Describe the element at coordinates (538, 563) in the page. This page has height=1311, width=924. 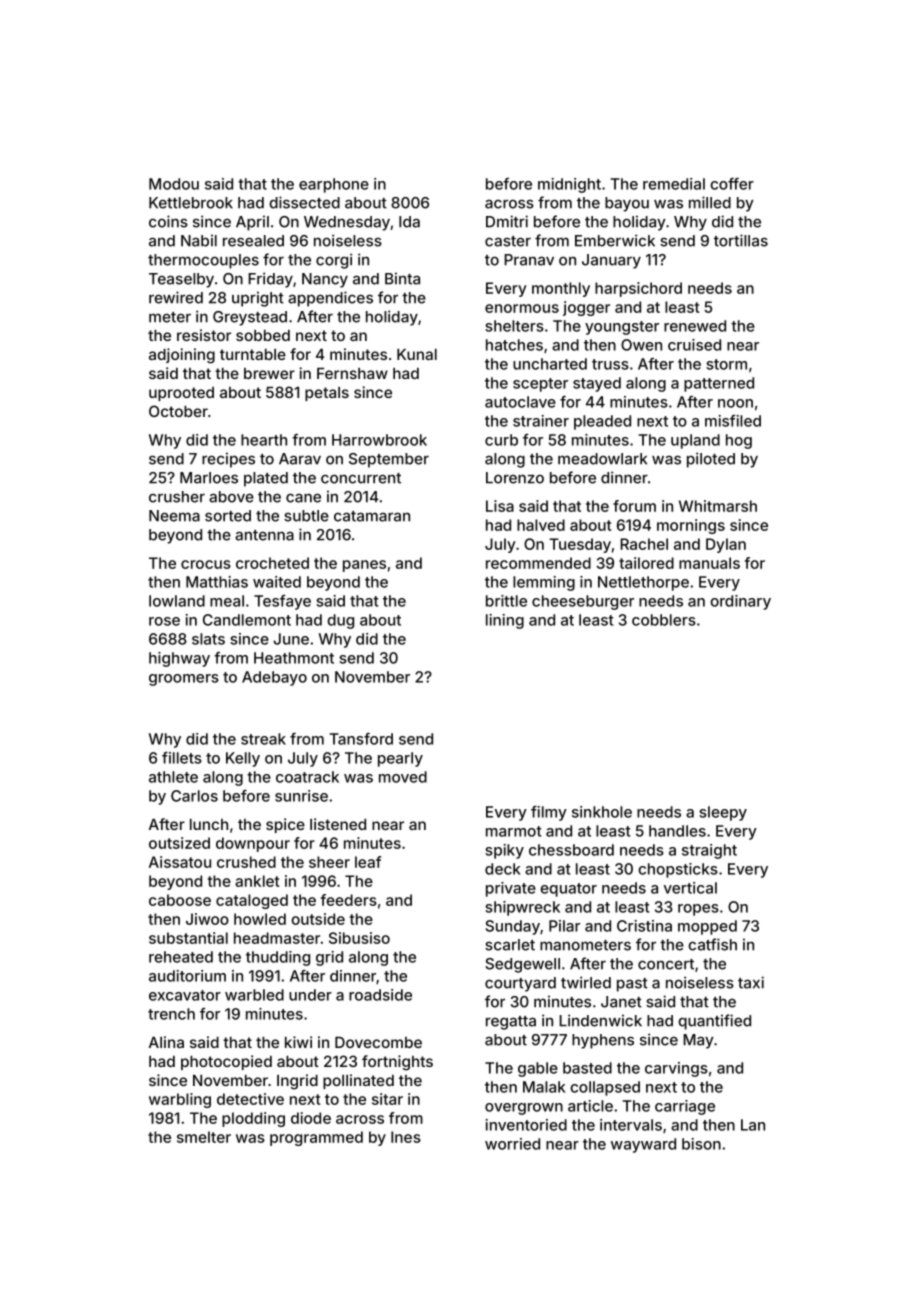
I see `recommended` at that location.
